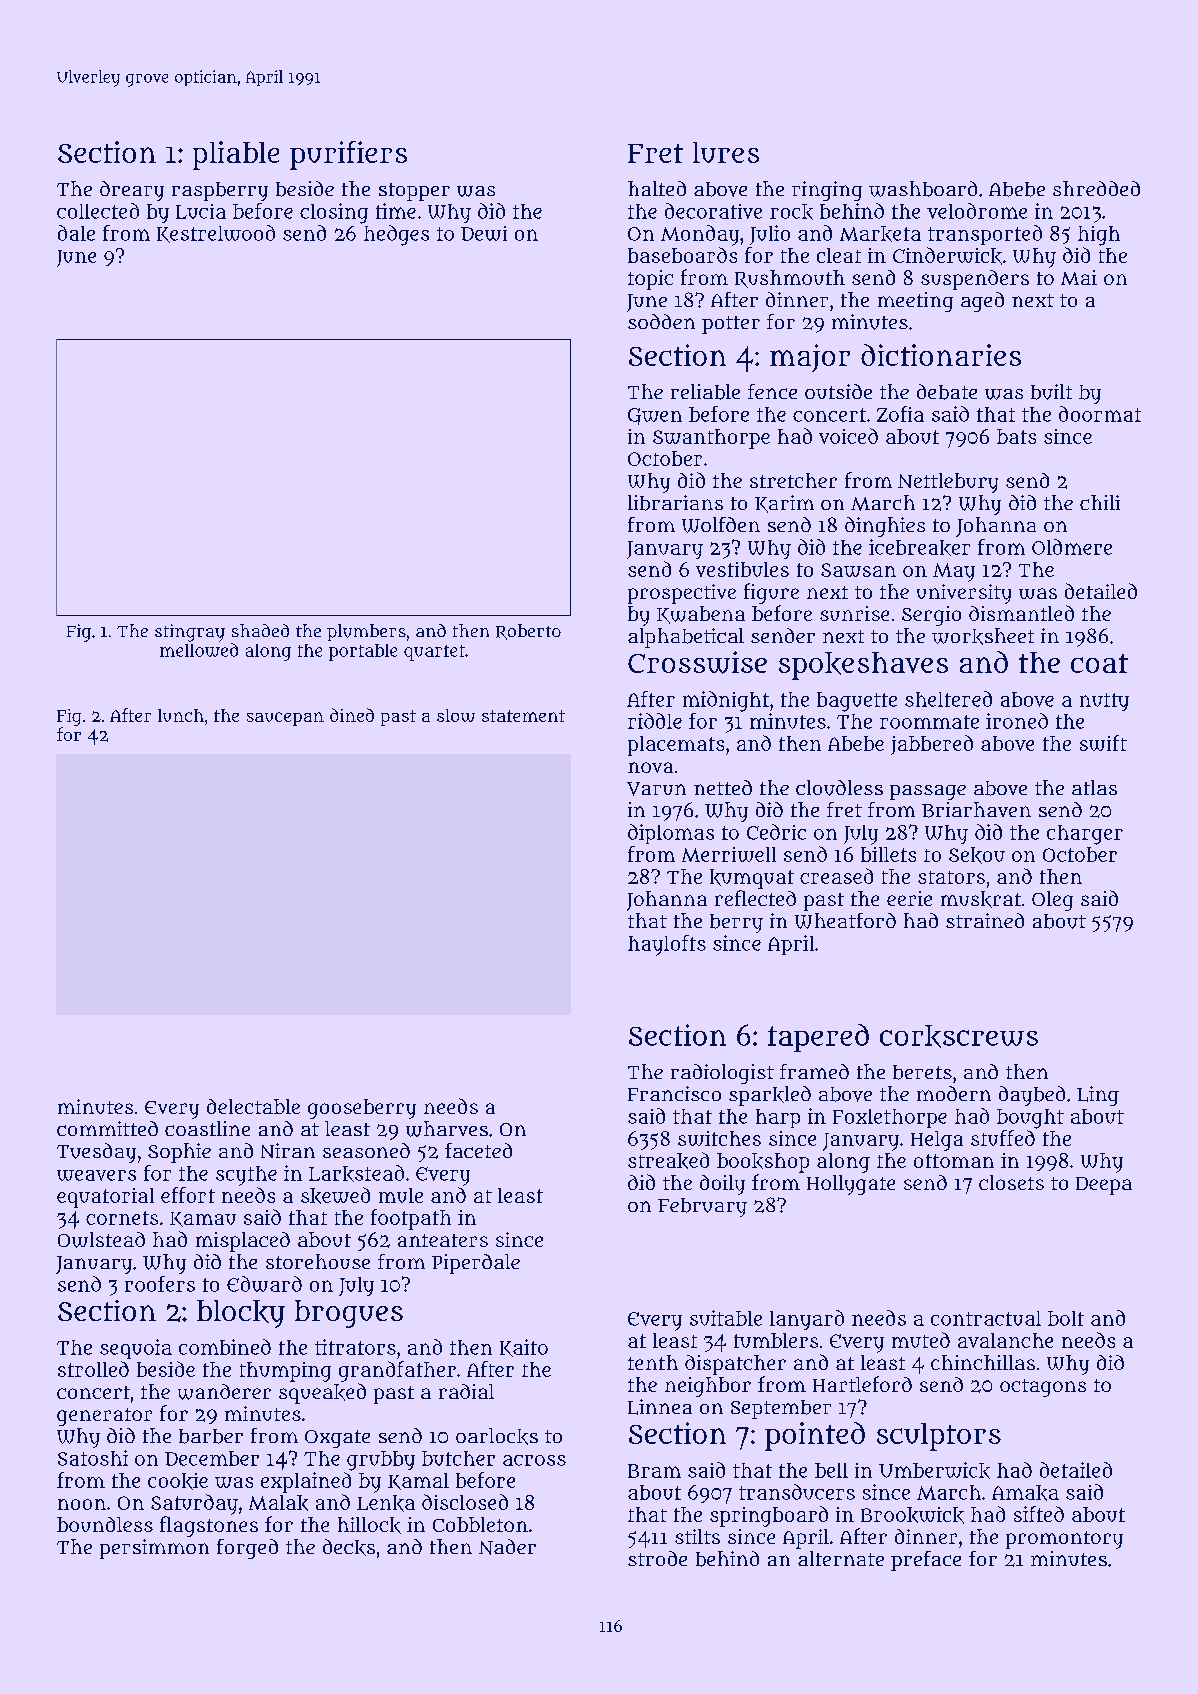 The height and width of the image is (1694, 1198). Describe the element at coordinates (216, 234) in the image. I see `Kestrelwood` at that location.
